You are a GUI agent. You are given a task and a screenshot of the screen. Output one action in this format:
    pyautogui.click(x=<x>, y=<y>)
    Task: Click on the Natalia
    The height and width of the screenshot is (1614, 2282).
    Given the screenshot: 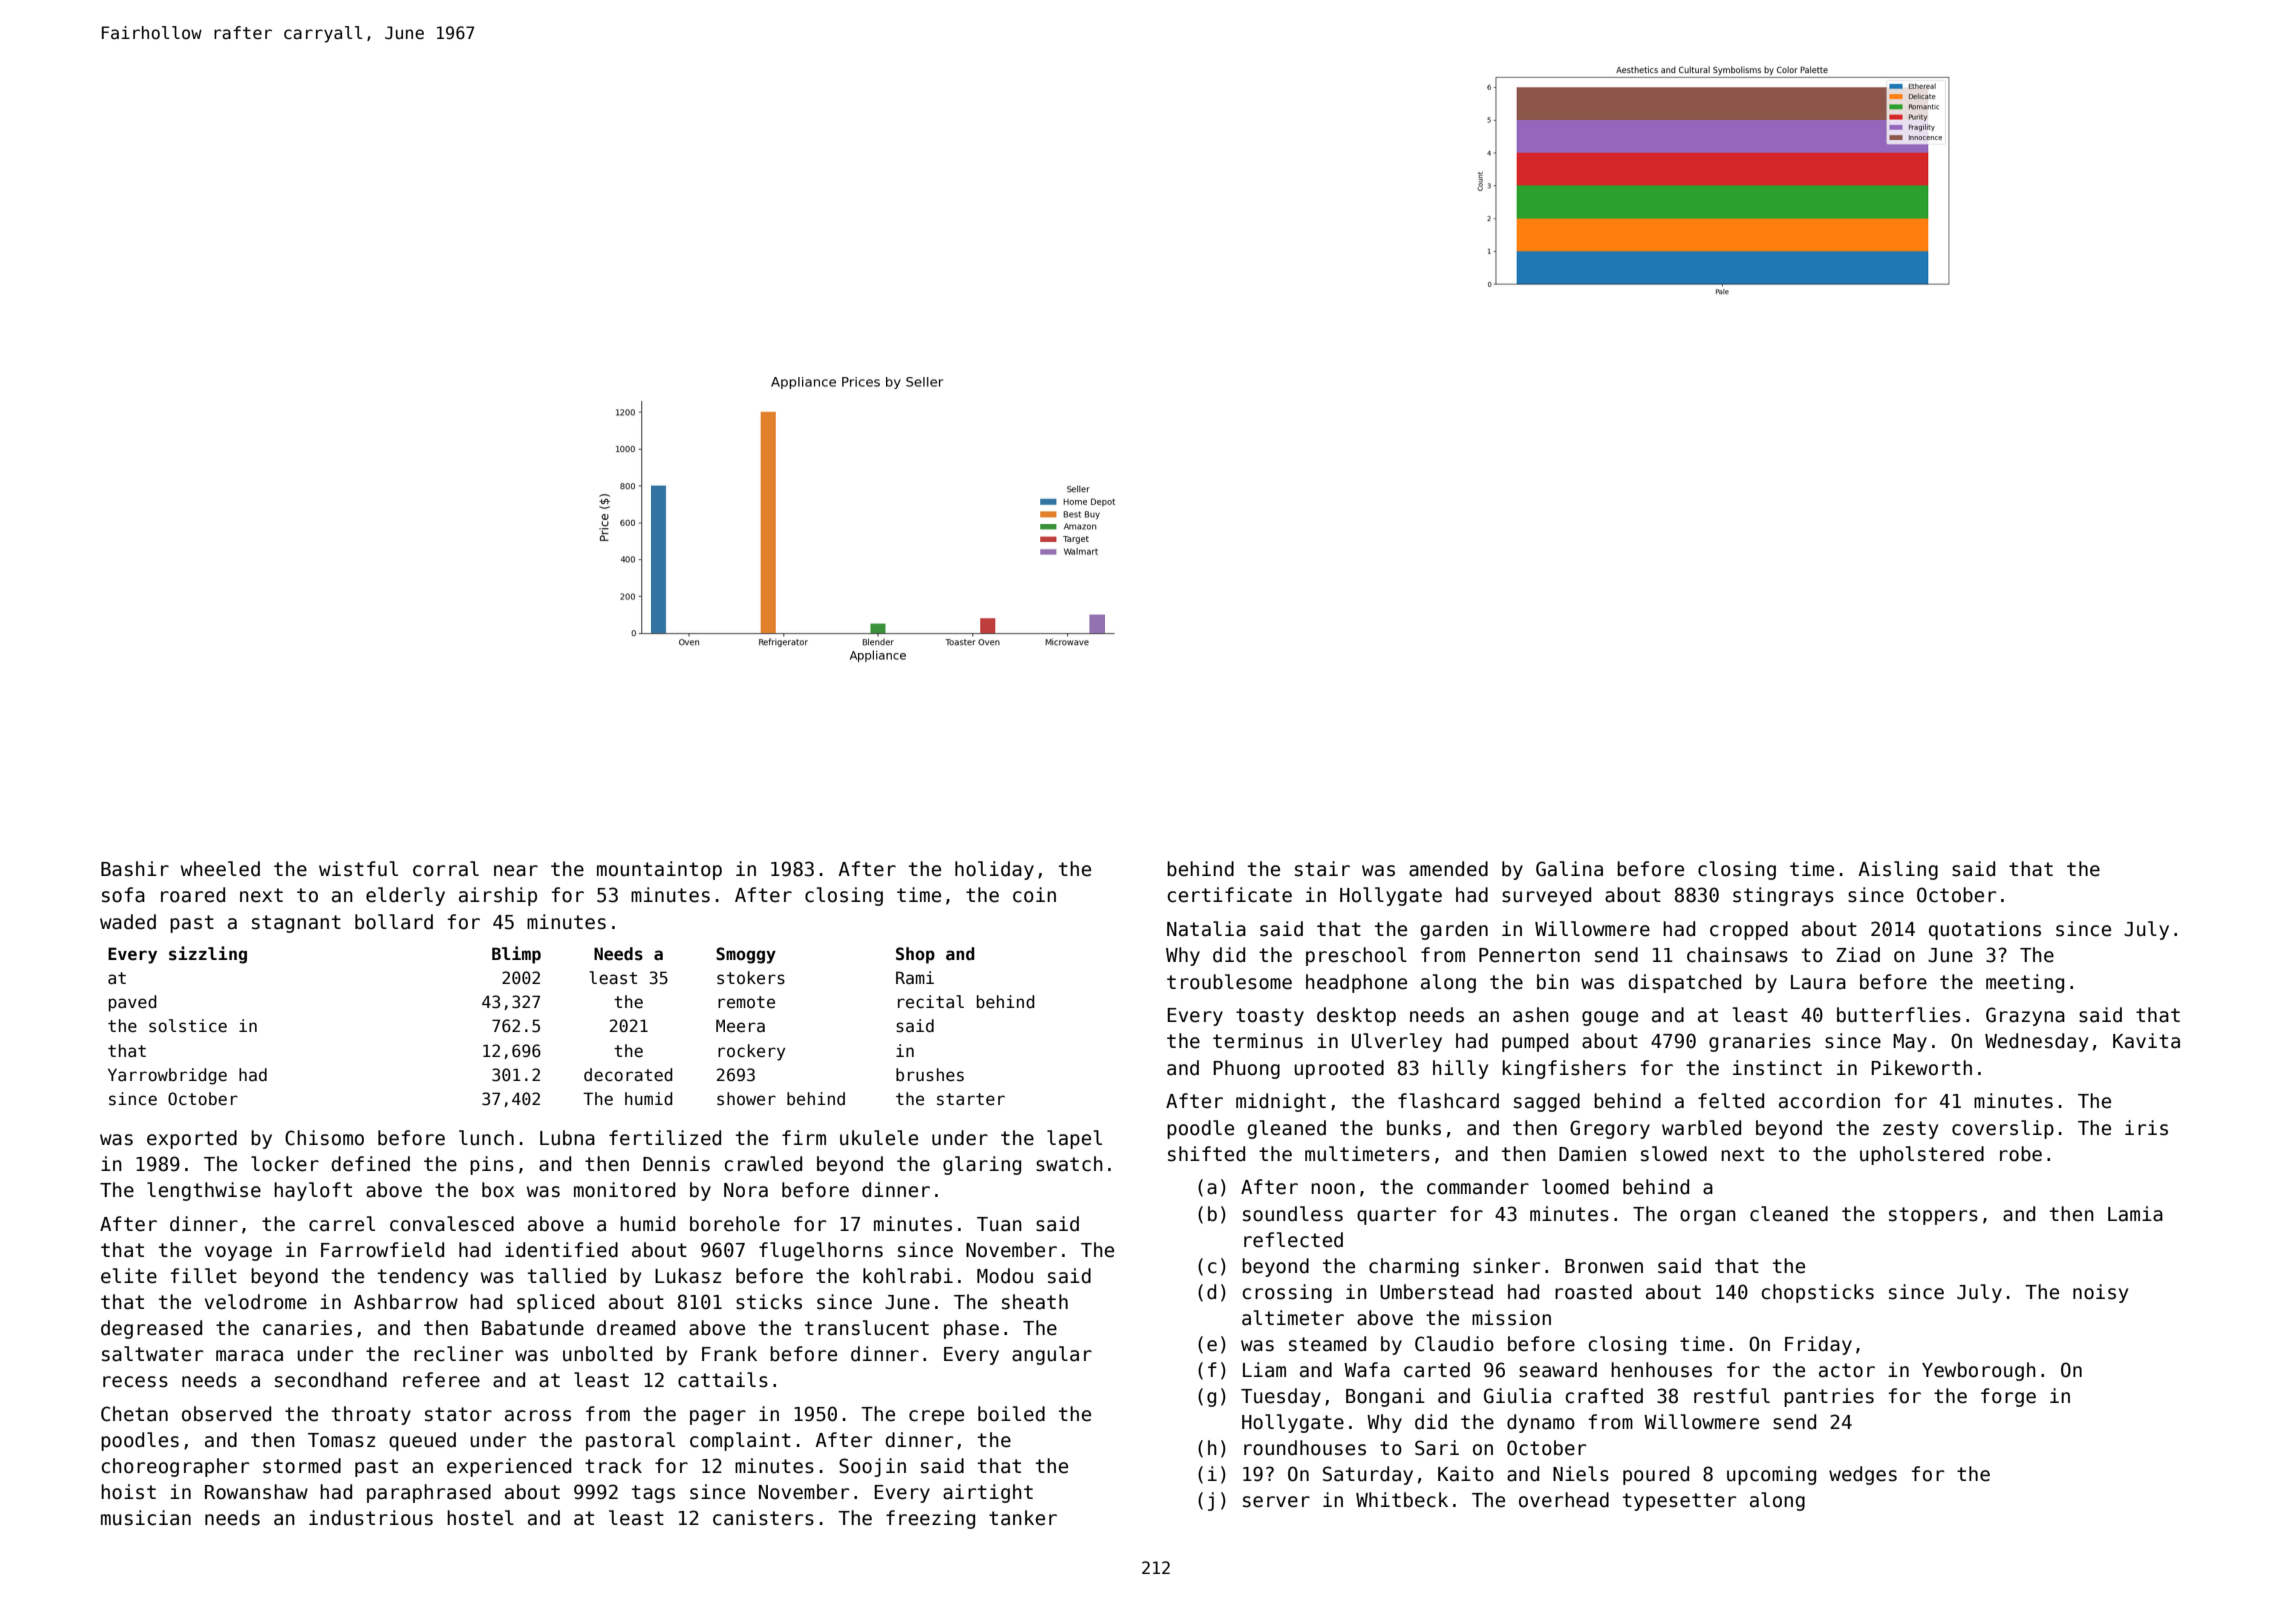 What is the action you would take?
    pyautogui.click(x=1206, y=929)
